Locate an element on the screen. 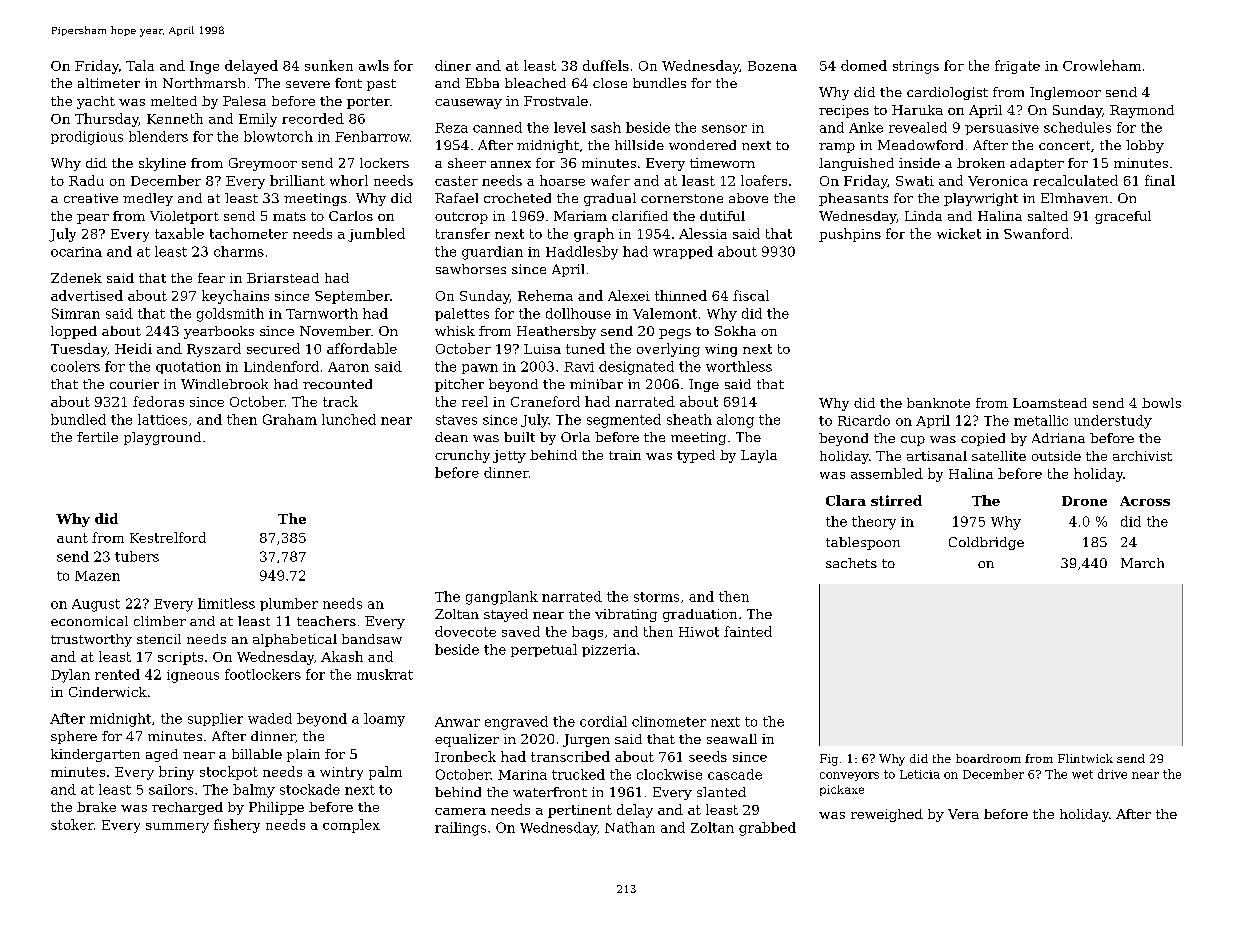  Drone is located at coordinates (1084, 501).
